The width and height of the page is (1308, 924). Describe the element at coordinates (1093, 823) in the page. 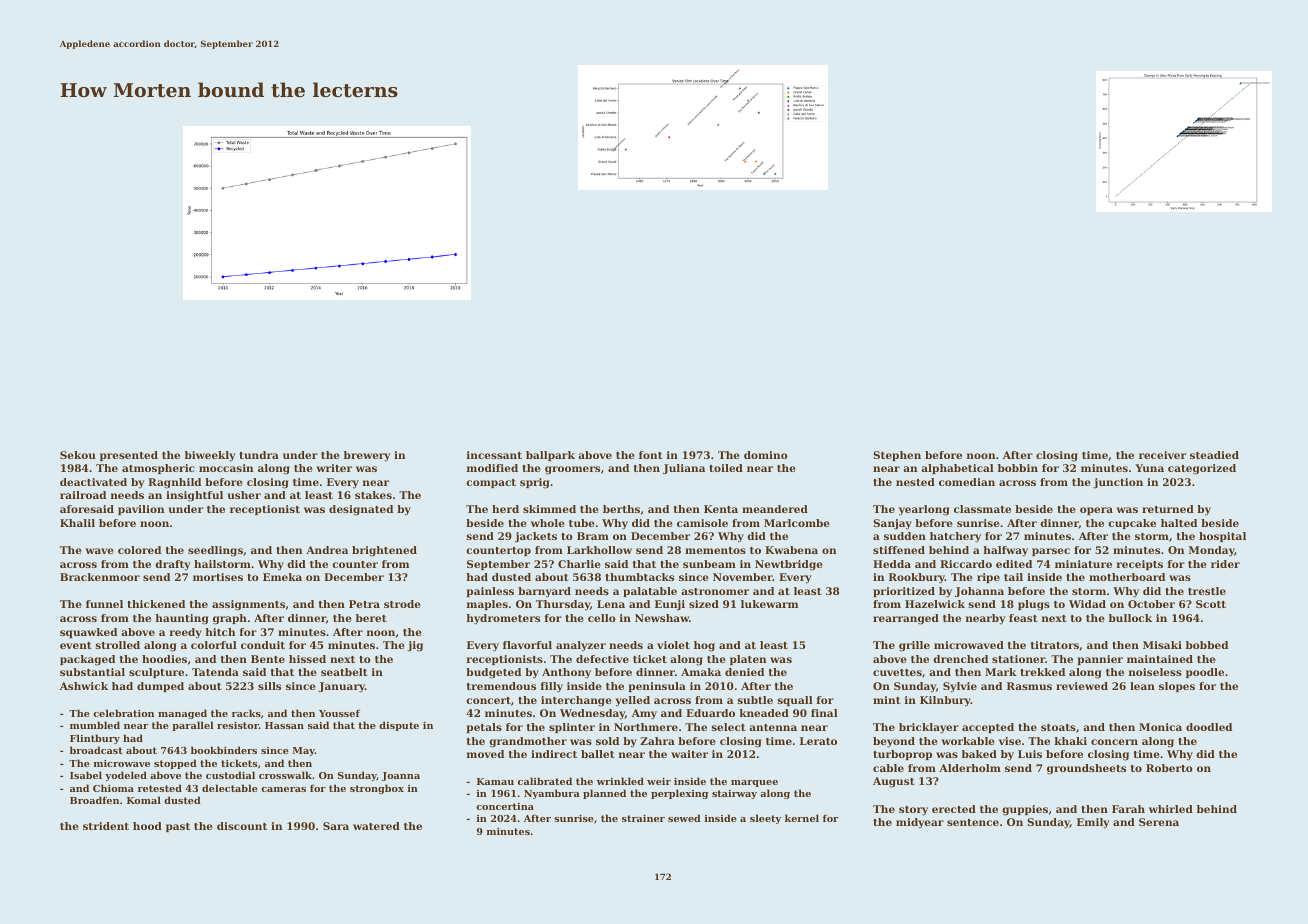

I see `Emily` at that location.
